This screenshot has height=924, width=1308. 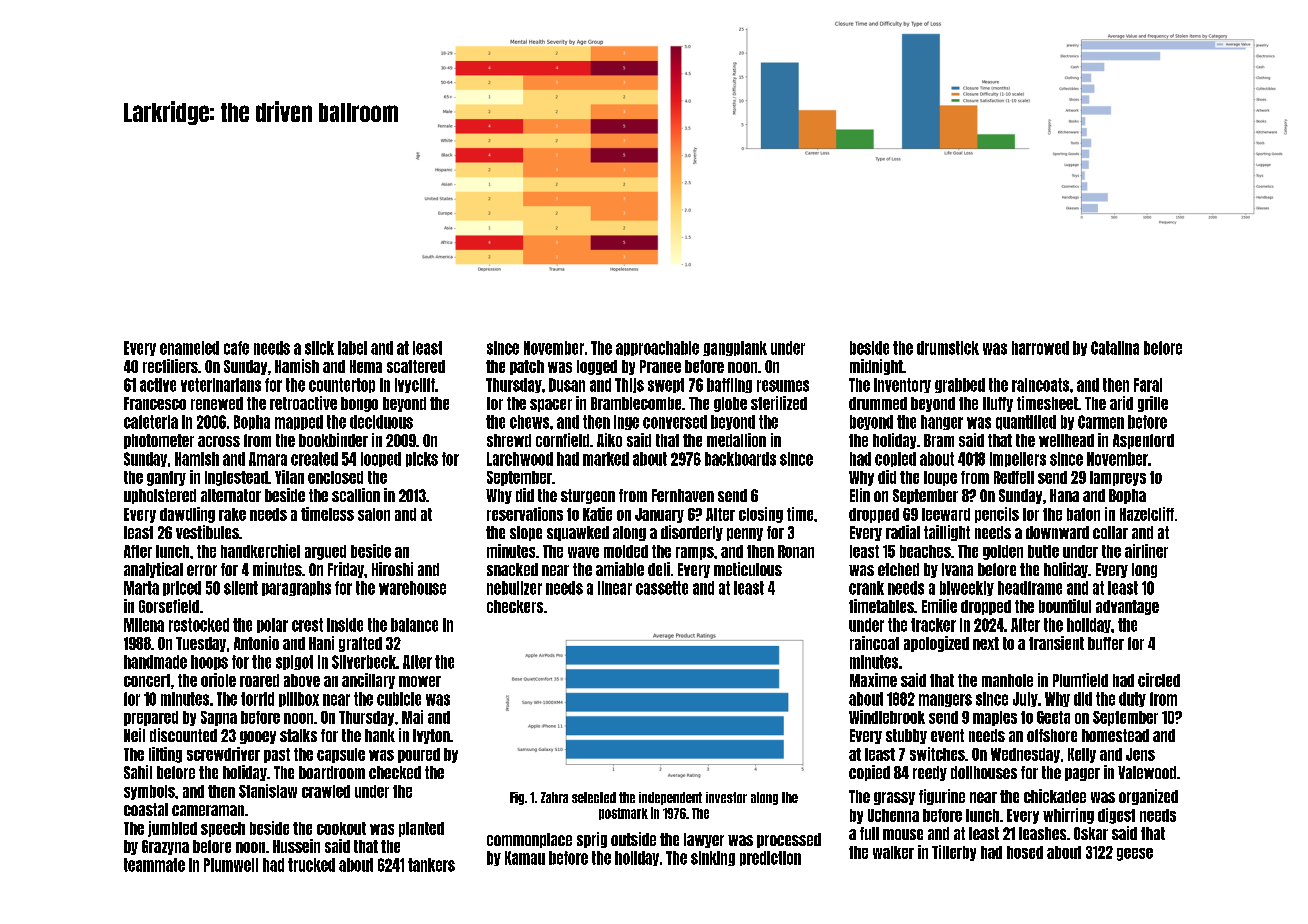 I want to click on investor, so click(x=726, y=797).
